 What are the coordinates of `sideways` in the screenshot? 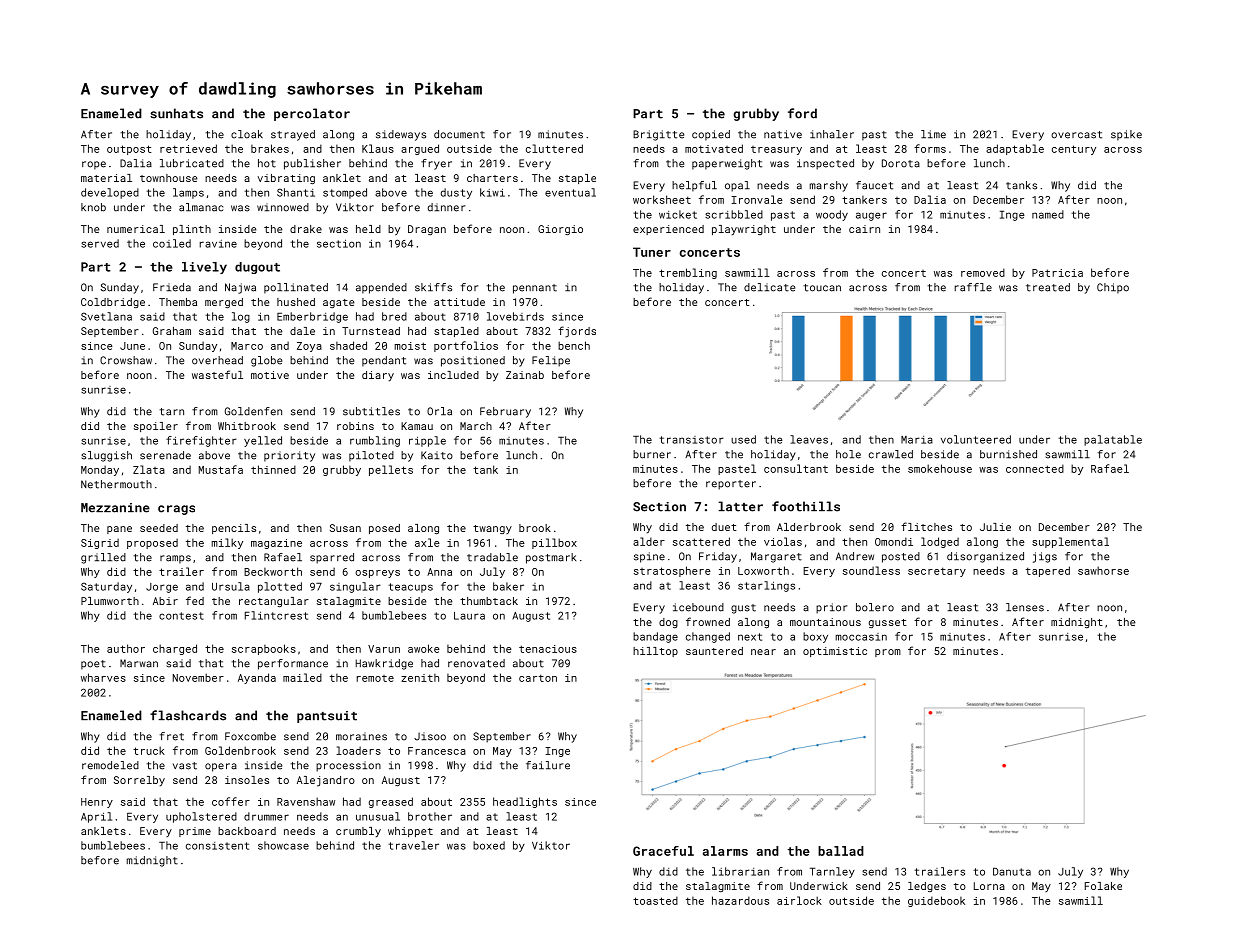 It's located at (401, 135).
